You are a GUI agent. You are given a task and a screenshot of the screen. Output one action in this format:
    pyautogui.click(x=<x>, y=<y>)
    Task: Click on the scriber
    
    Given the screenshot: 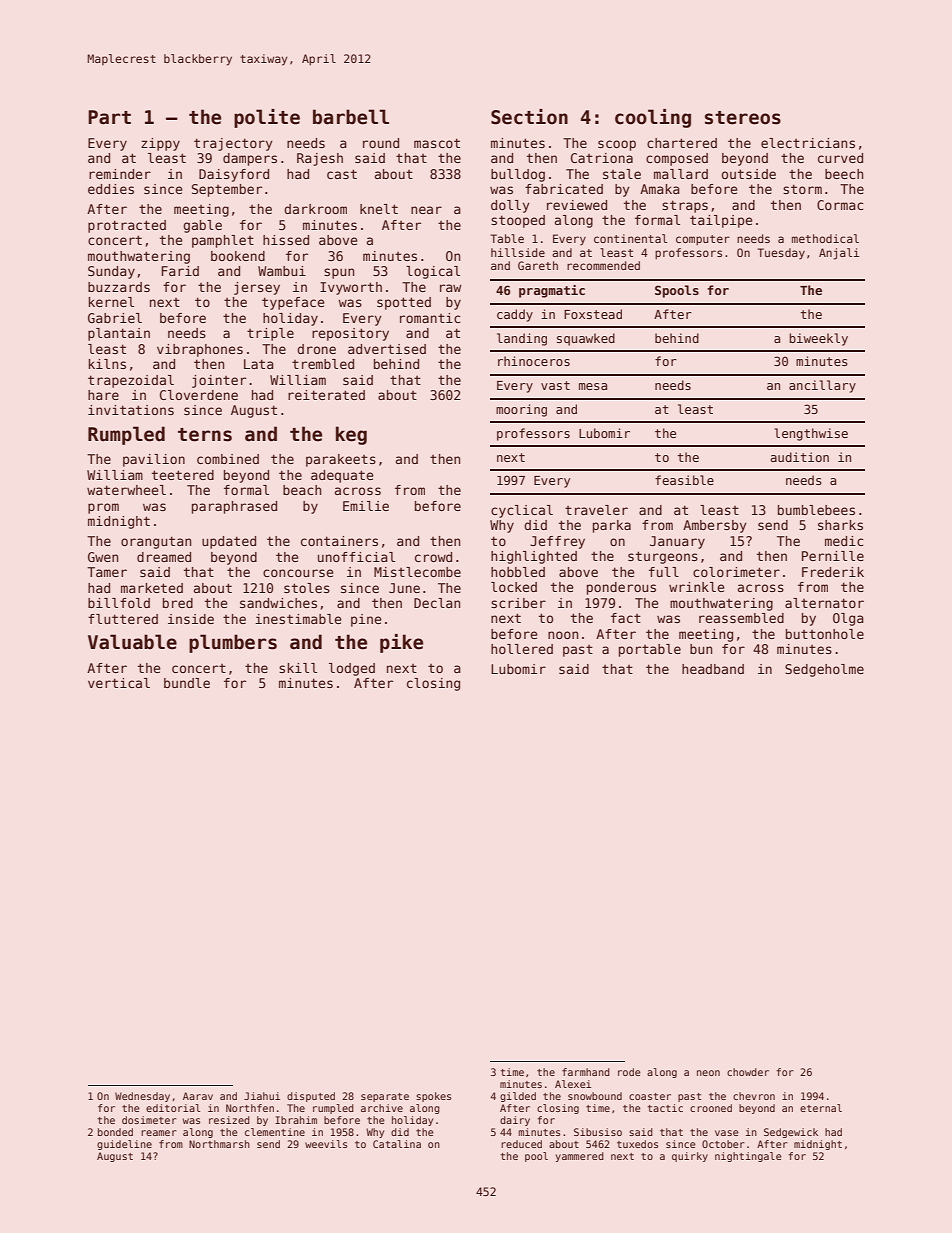 What is the action you would take?
    pyautogui.click(x=518, y=603)
